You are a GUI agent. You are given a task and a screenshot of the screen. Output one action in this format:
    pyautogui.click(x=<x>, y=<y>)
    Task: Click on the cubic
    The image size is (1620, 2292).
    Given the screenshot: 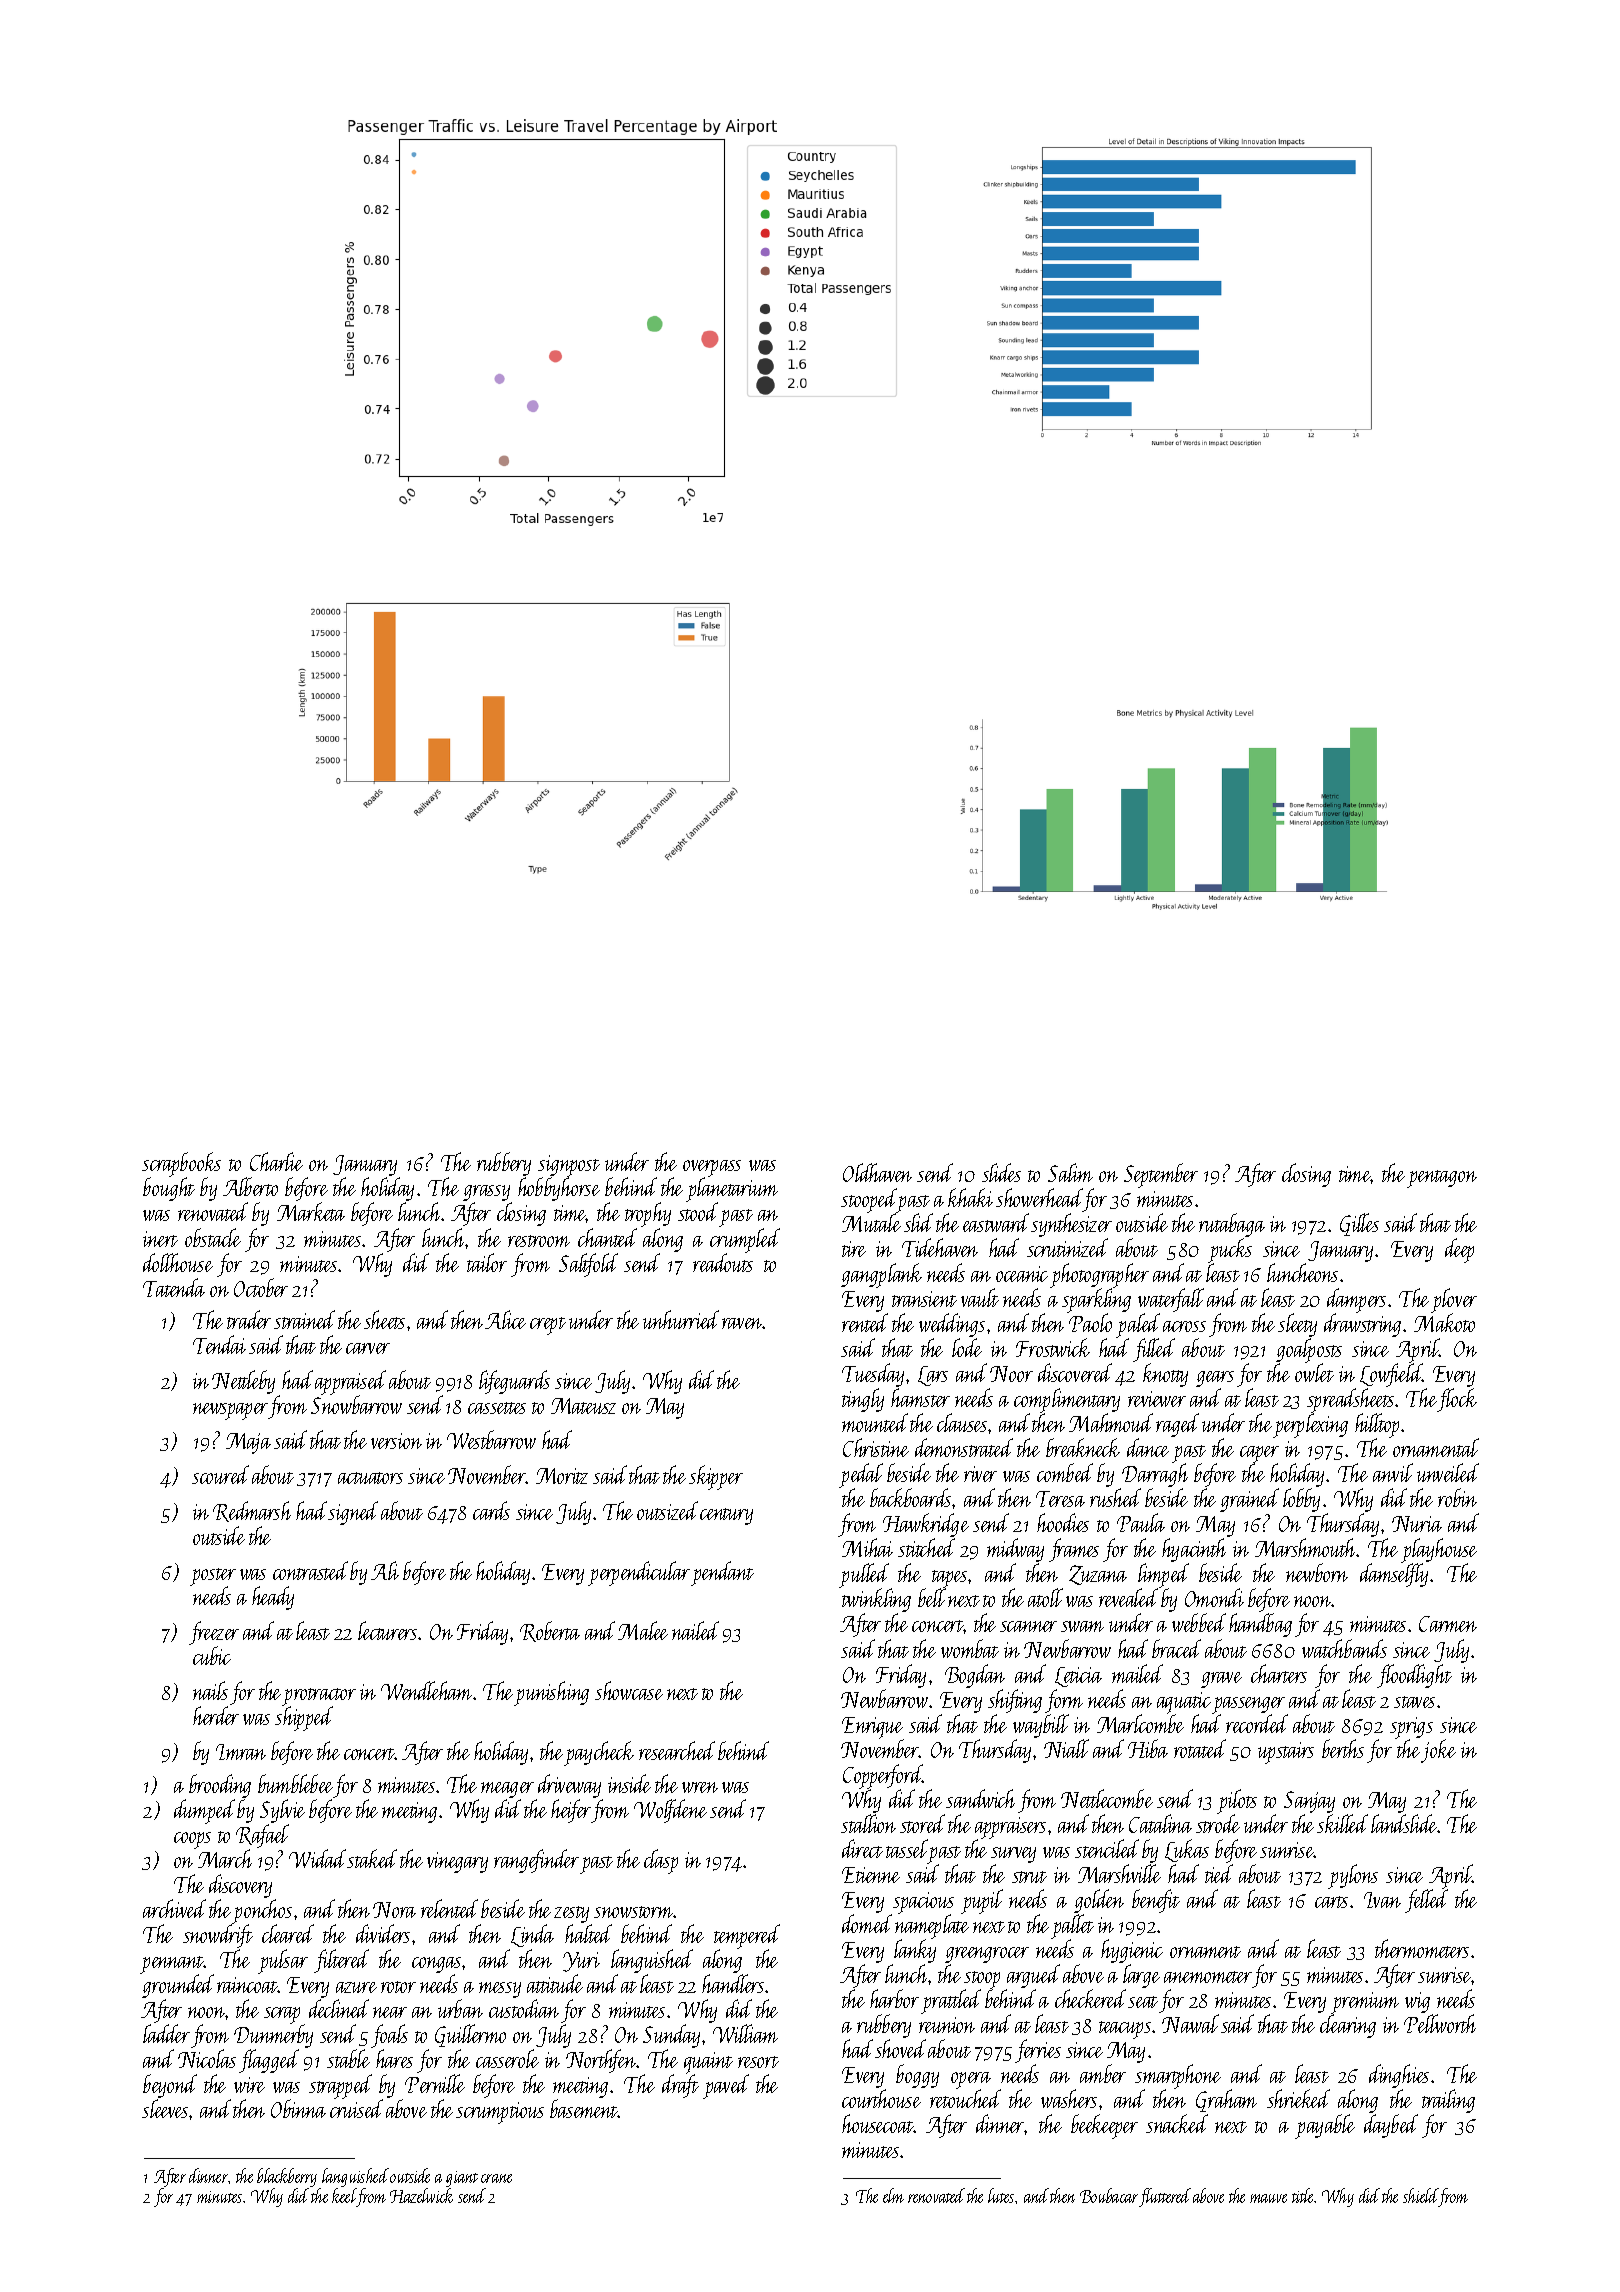 What is the action you would take?
    pyautogui.click(x=212, y=1655)
